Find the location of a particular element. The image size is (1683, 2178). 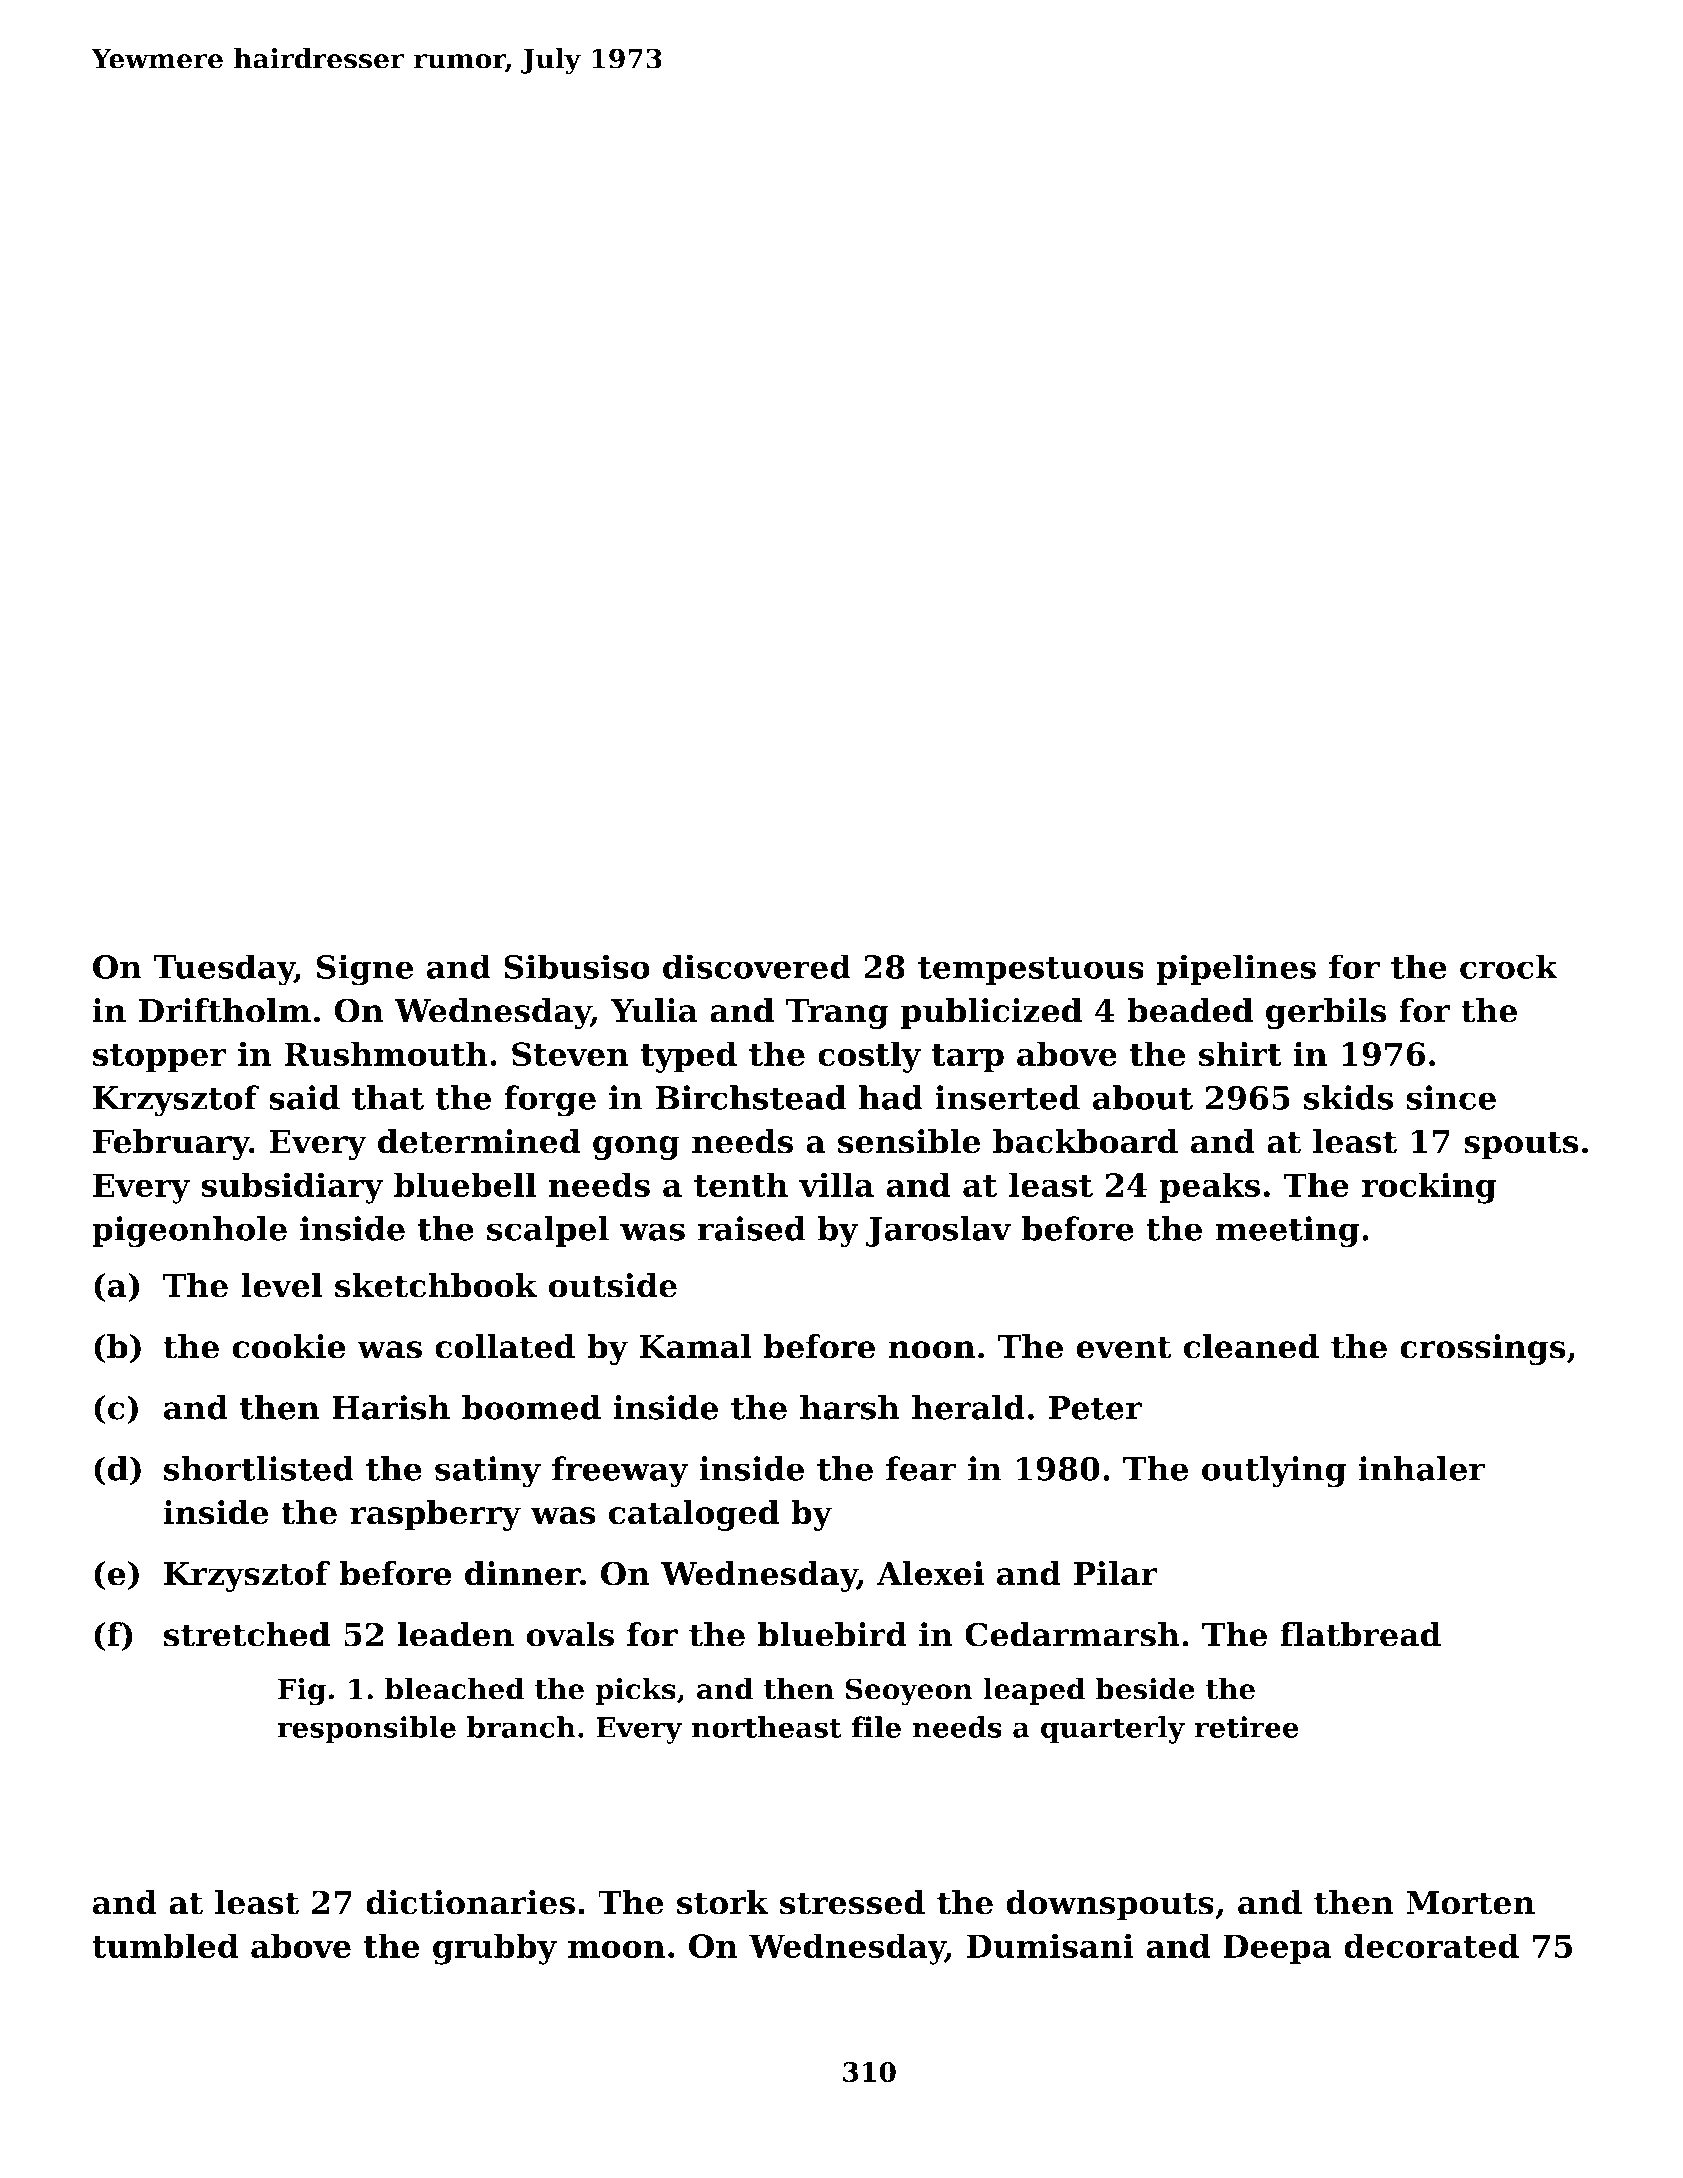

raised is located at coordinates (751, 1228).
